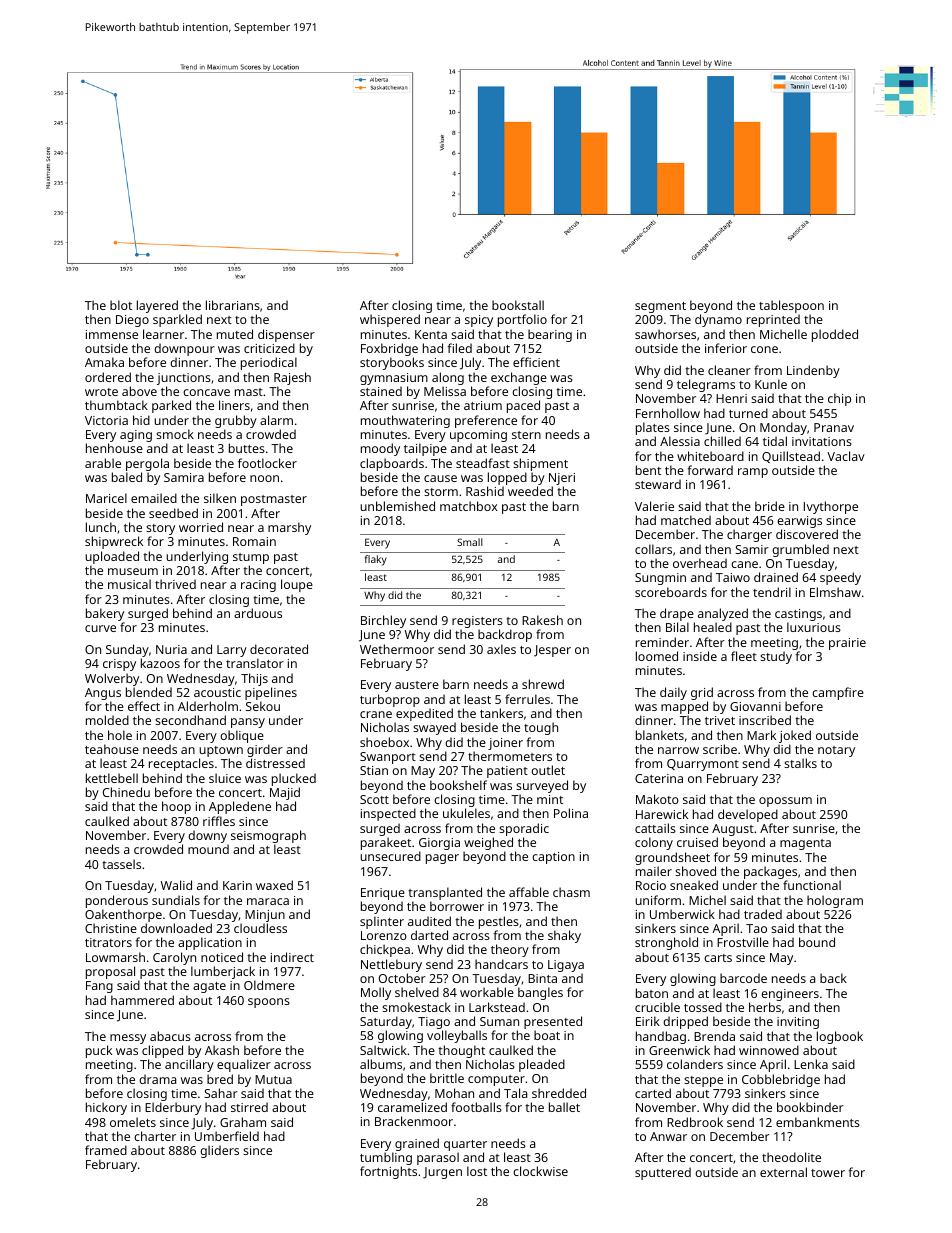 The height and width of the page is (1233, 952). Describe the element at coordinates (507, 478) in the page. I see `lopped` at that location.
